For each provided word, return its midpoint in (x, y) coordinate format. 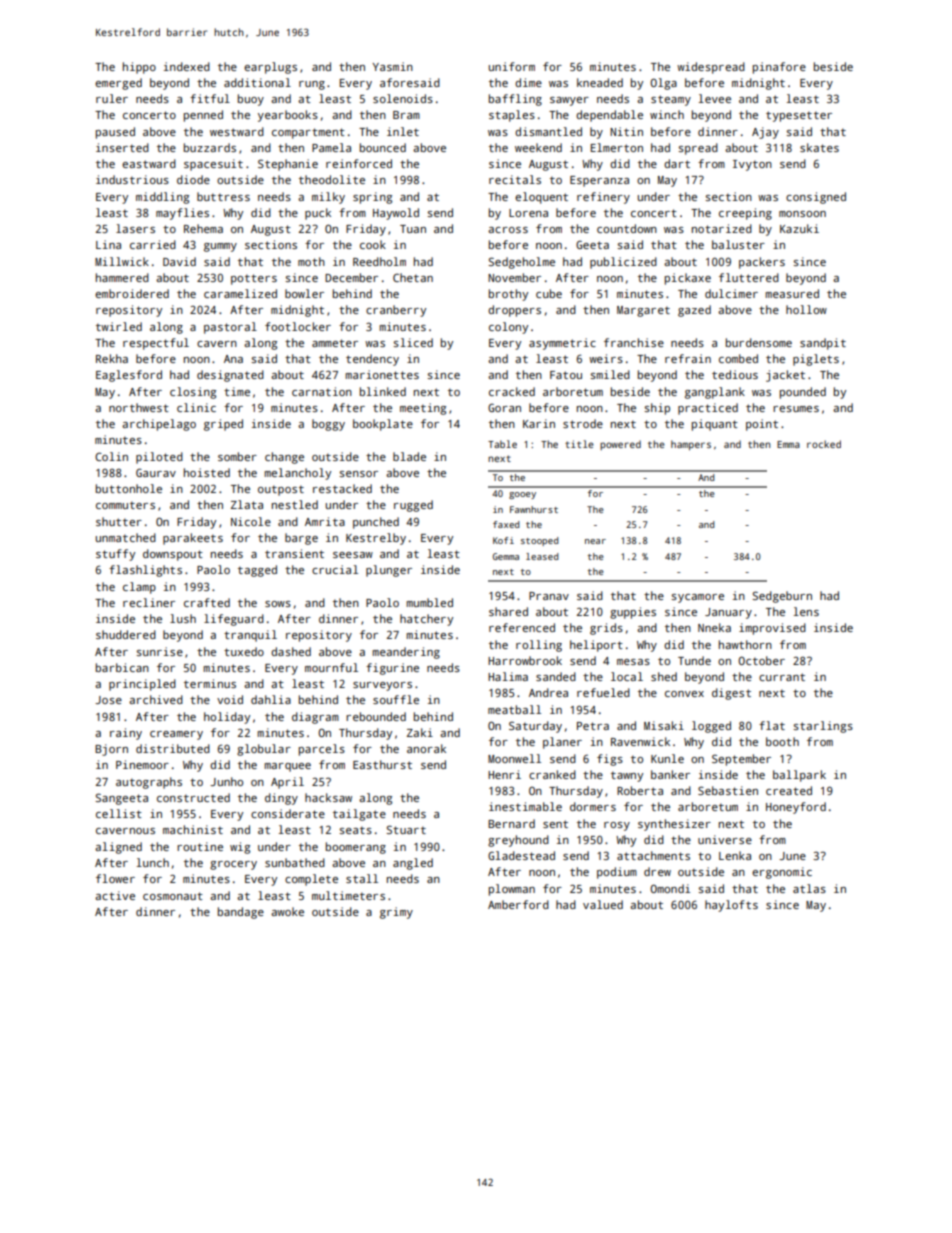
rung (312, 85)
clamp (139, 588)
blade (409, 456)
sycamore (697, 598)
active (115, 895)
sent (555, 824)
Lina (108, 244)
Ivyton (752, 165)
